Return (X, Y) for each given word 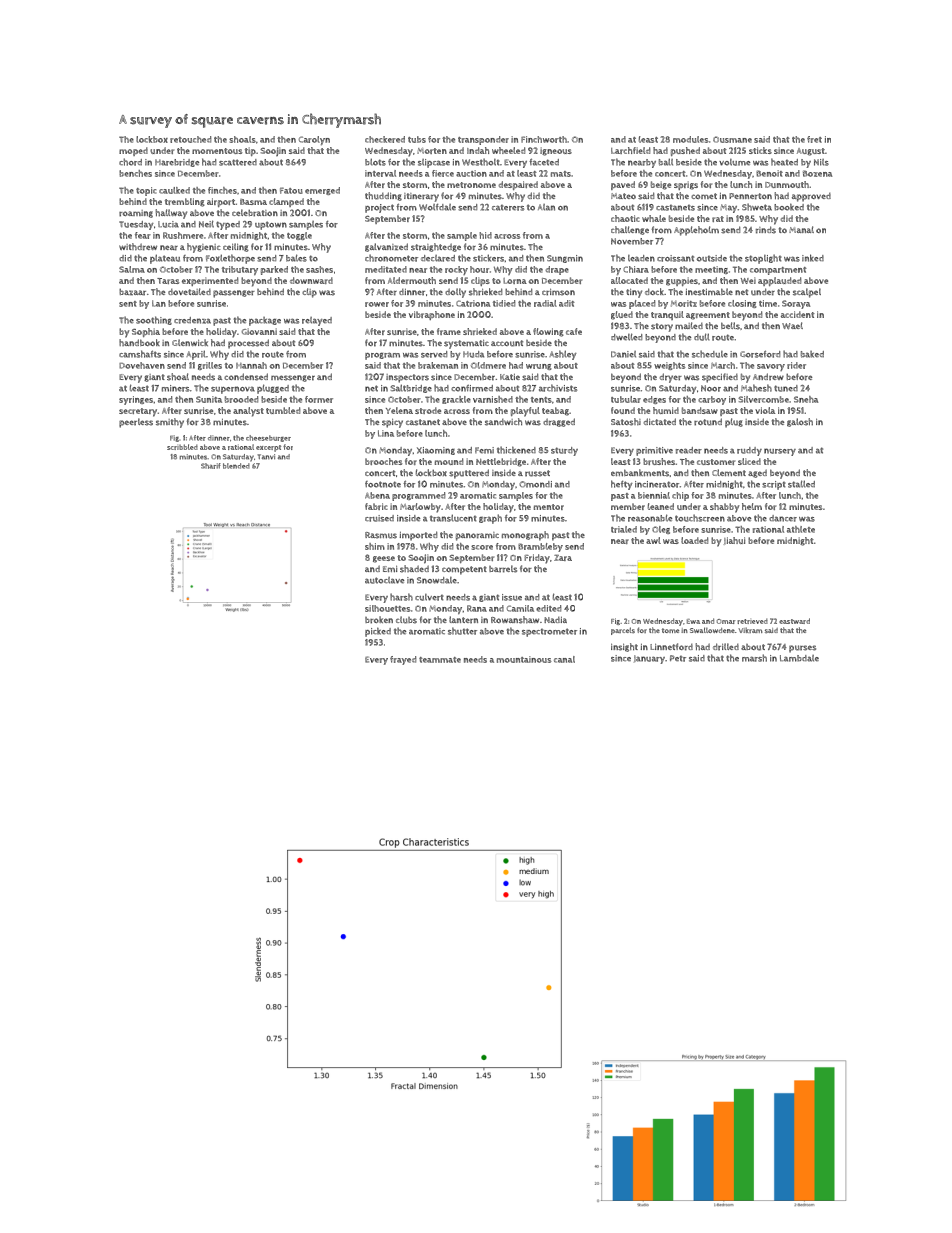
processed (248, 344)
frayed (403, 660)
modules (691, 139)
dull (702, 337)
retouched (190, 139)
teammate (440, 660)
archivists (558, 388)
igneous (556, 151)
